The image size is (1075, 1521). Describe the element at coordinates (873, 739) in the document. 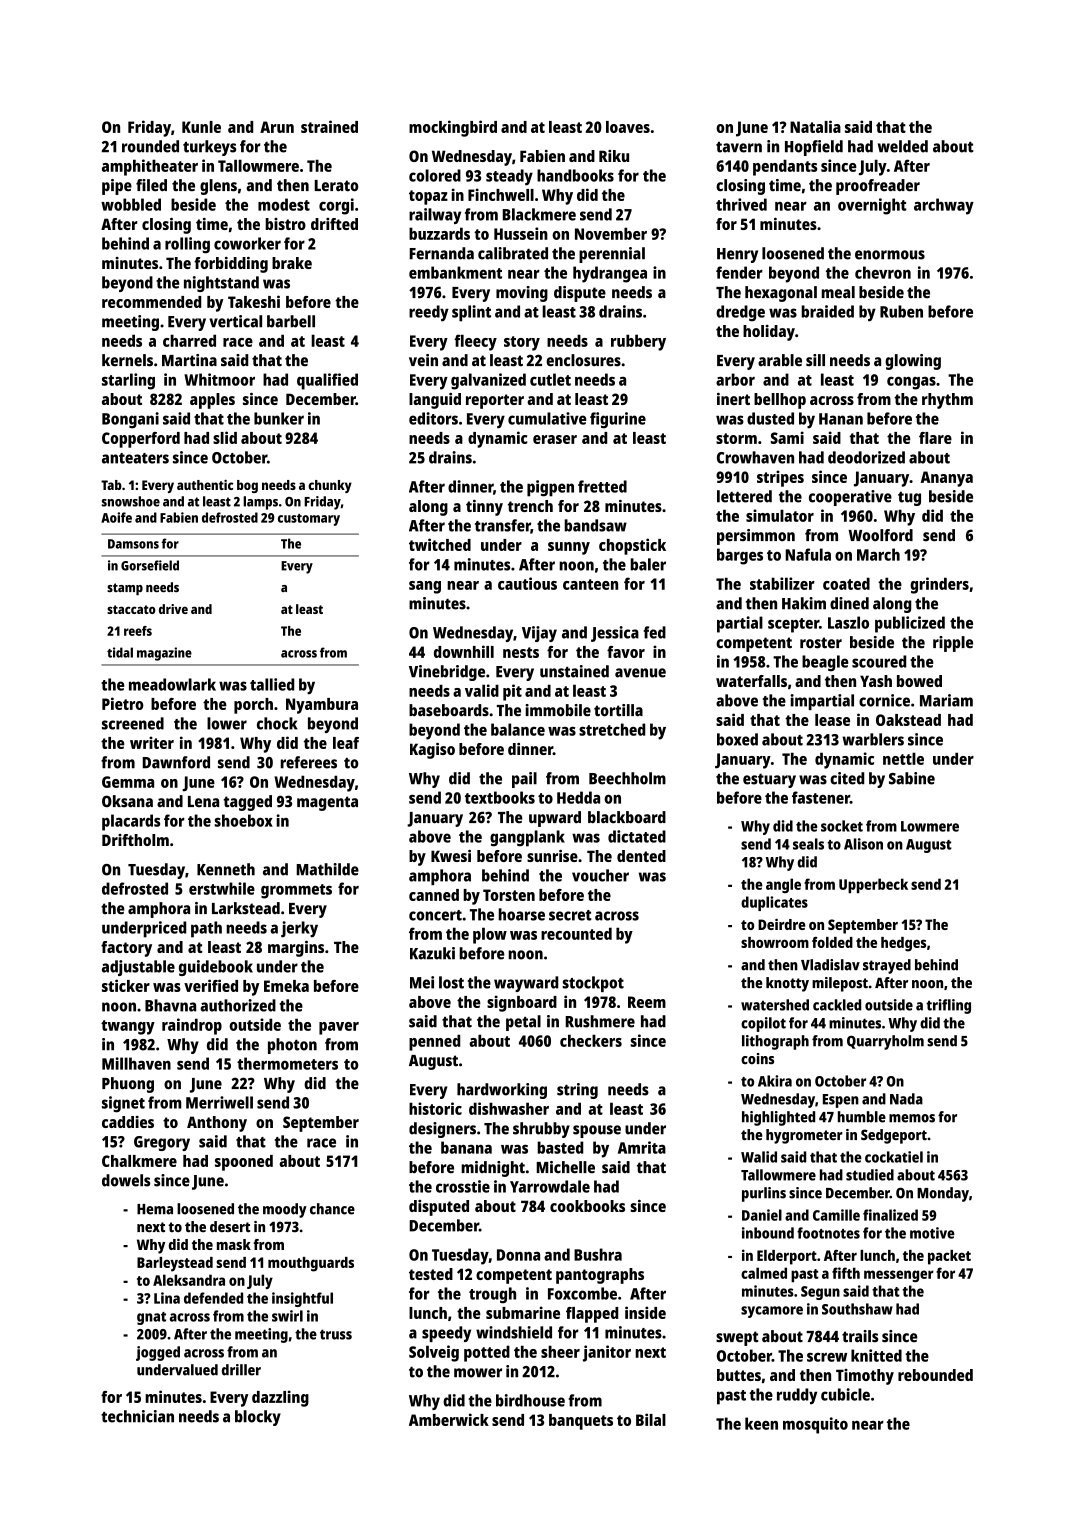

I see `warblers` at that location.
